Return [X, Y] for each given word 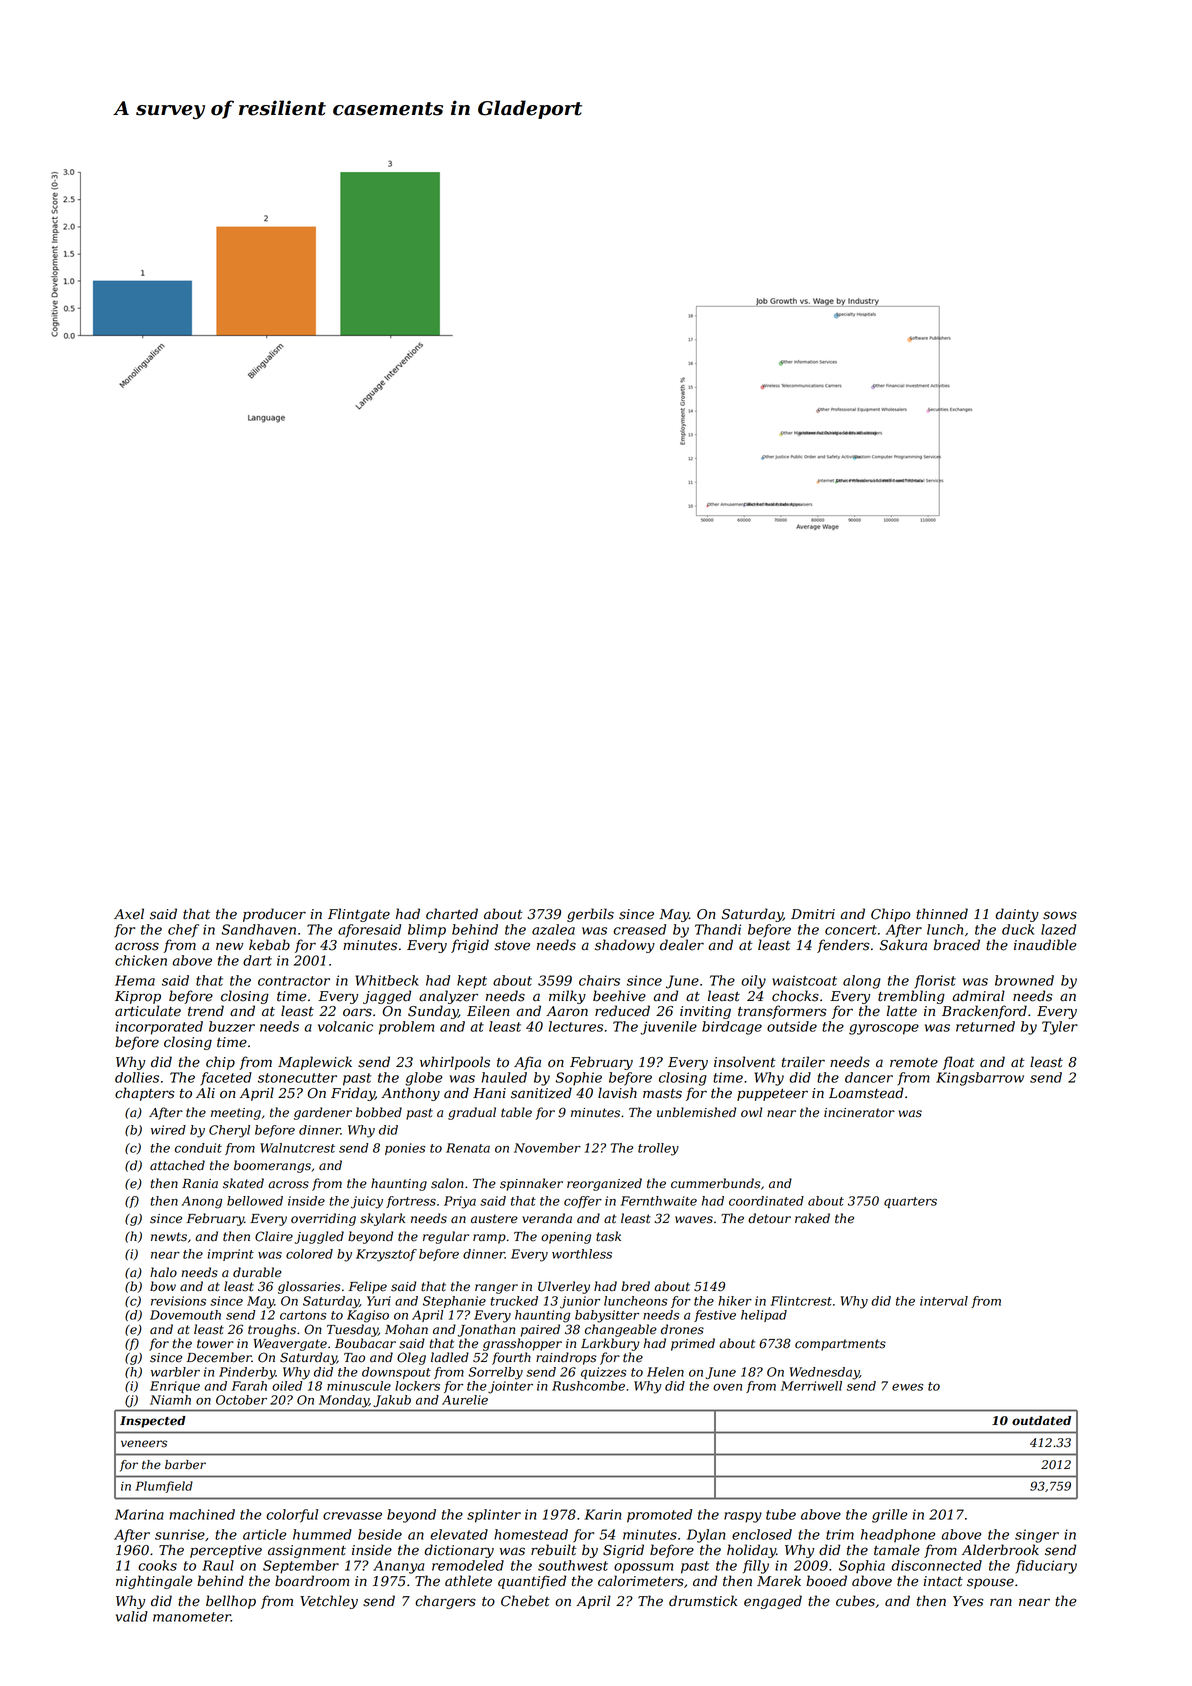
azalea [553, 929]
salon [447, 1183]
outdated [1041, 1421]
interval [944, 1301]
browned [1024, 980]
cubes [855, 1601]
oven [727, 1387]
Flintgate [359, 915]
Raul [218, 1565]
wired [168, 1130]
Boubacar [365, 1343]
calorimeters [641, 1581]
